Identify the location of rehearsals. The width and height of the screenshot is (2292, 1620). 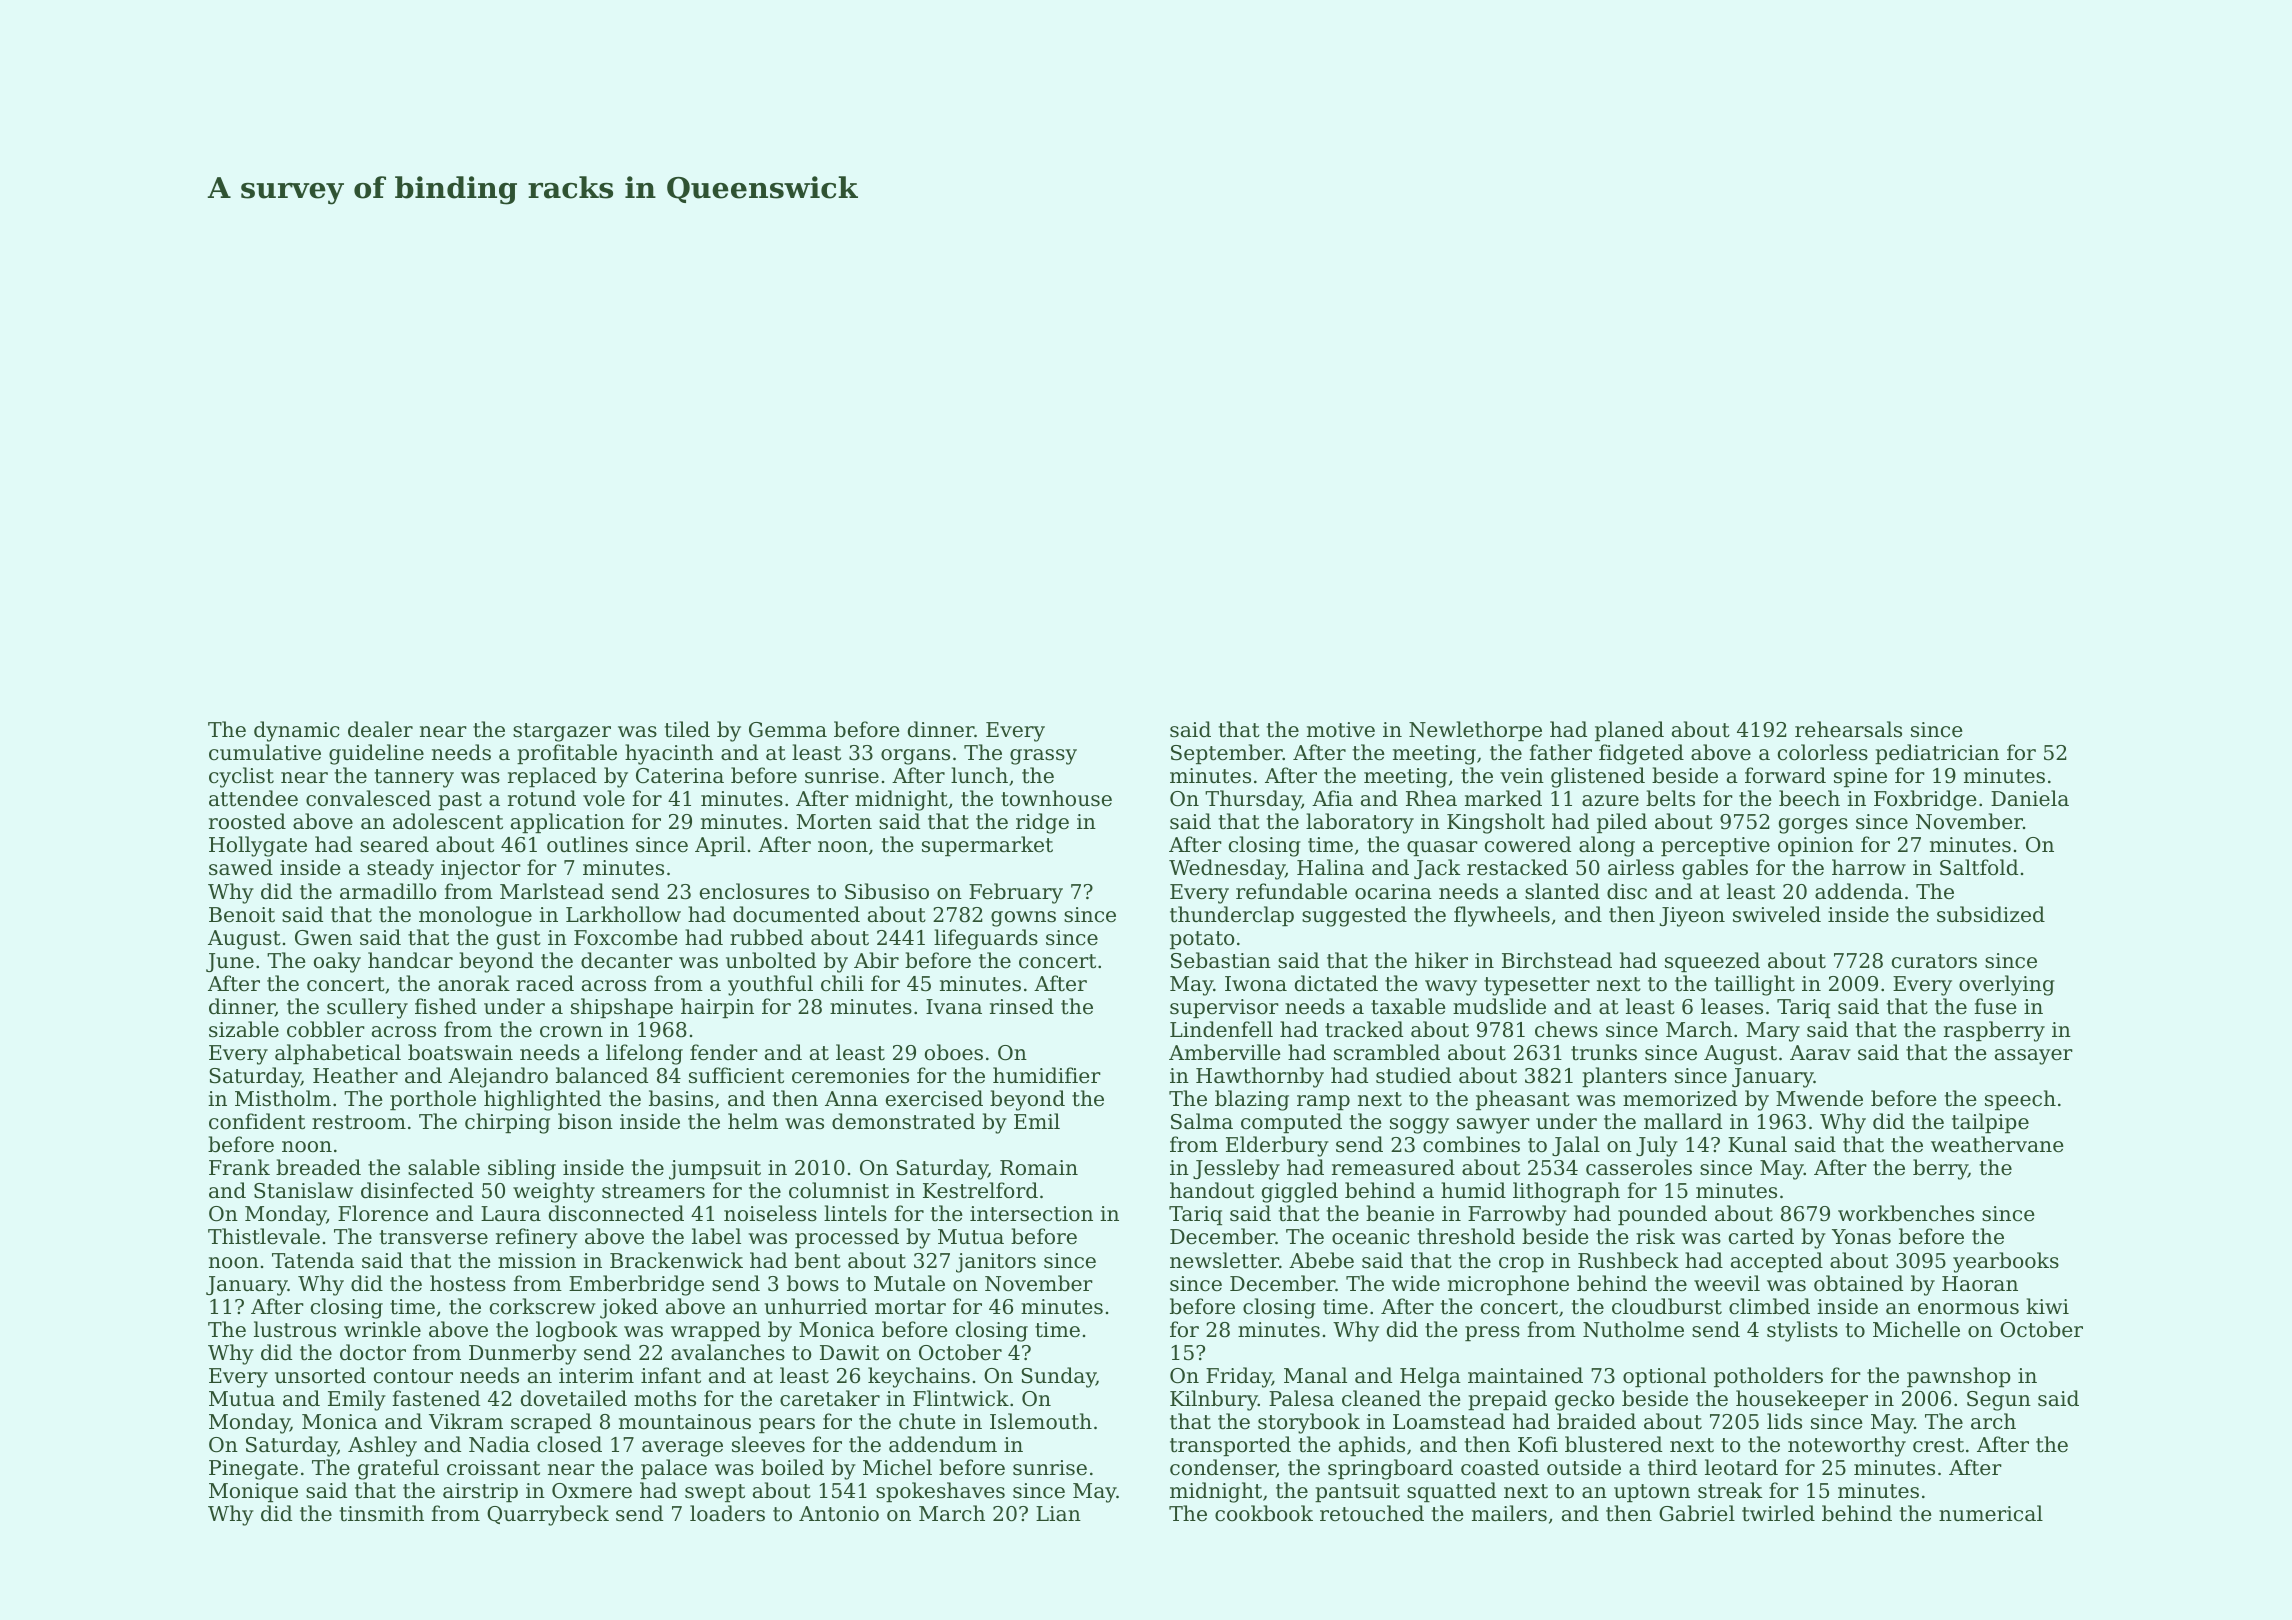
(1848, 729).
